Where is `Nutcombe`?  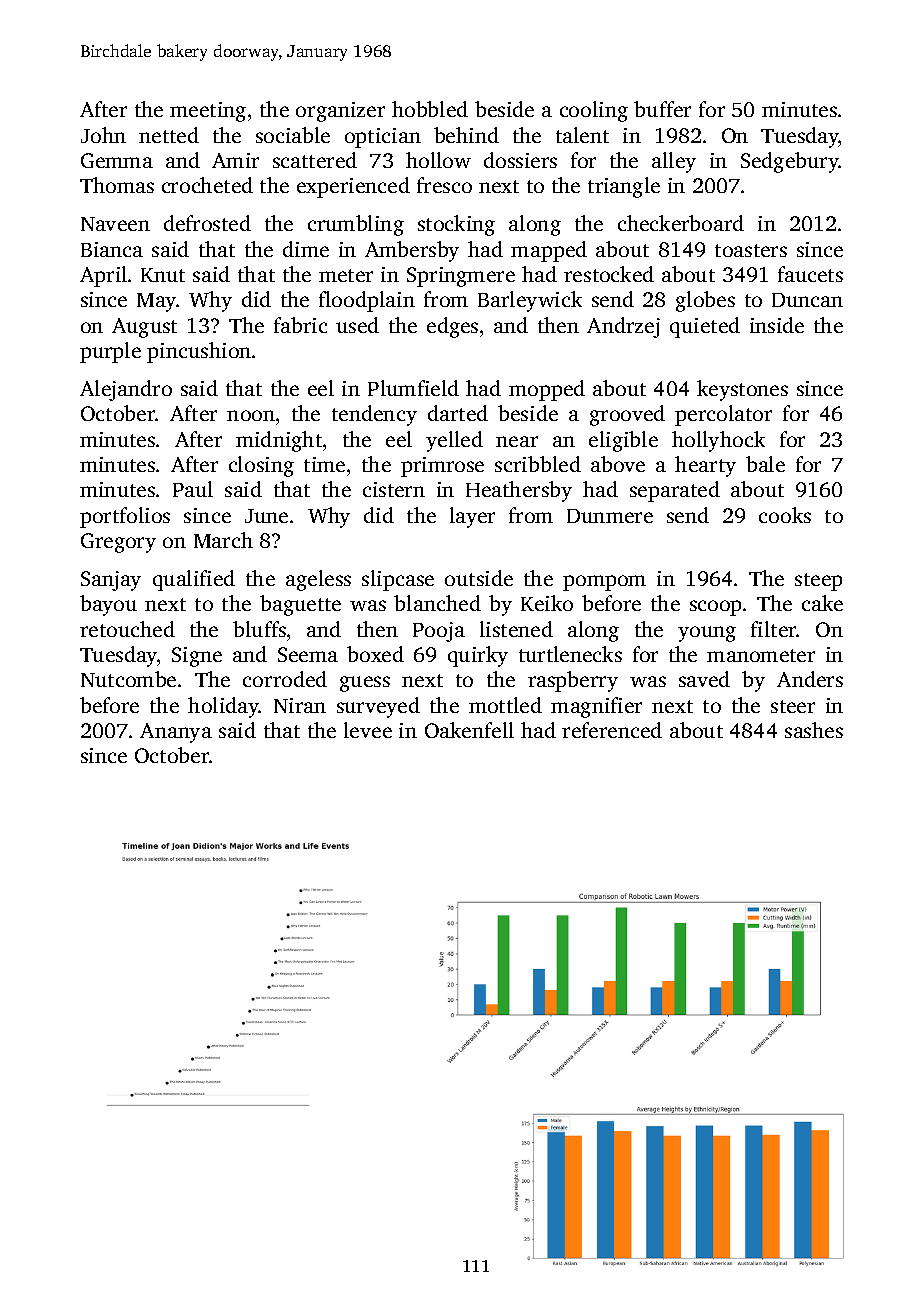 Nutcombe is located at coordinates (128, 679).
